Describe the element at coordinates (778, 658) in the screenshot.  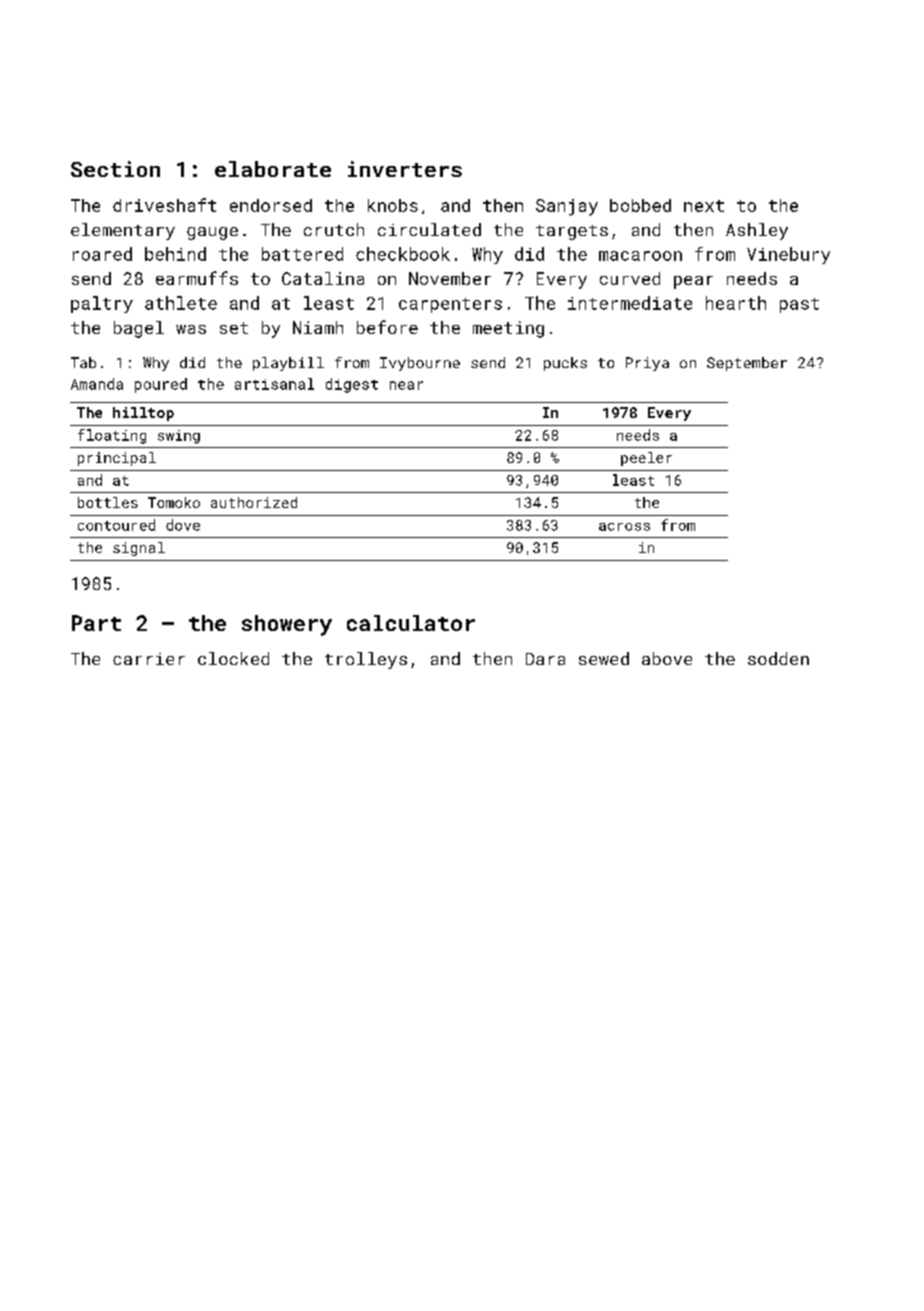
I see `sodden` at that location.
